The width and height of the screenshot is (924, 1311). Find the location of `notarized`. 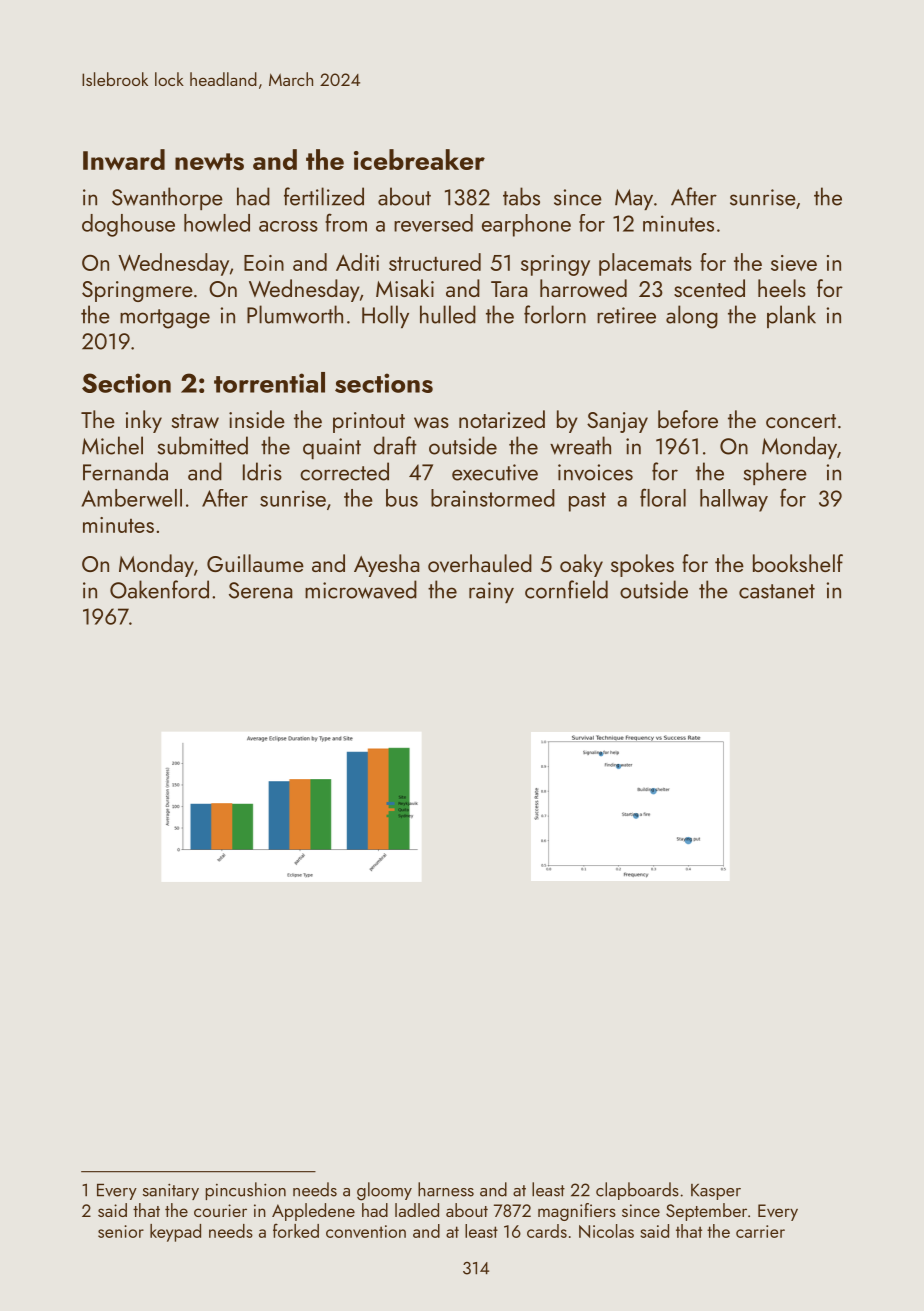

notarized is located at coordinates (502, 419).
